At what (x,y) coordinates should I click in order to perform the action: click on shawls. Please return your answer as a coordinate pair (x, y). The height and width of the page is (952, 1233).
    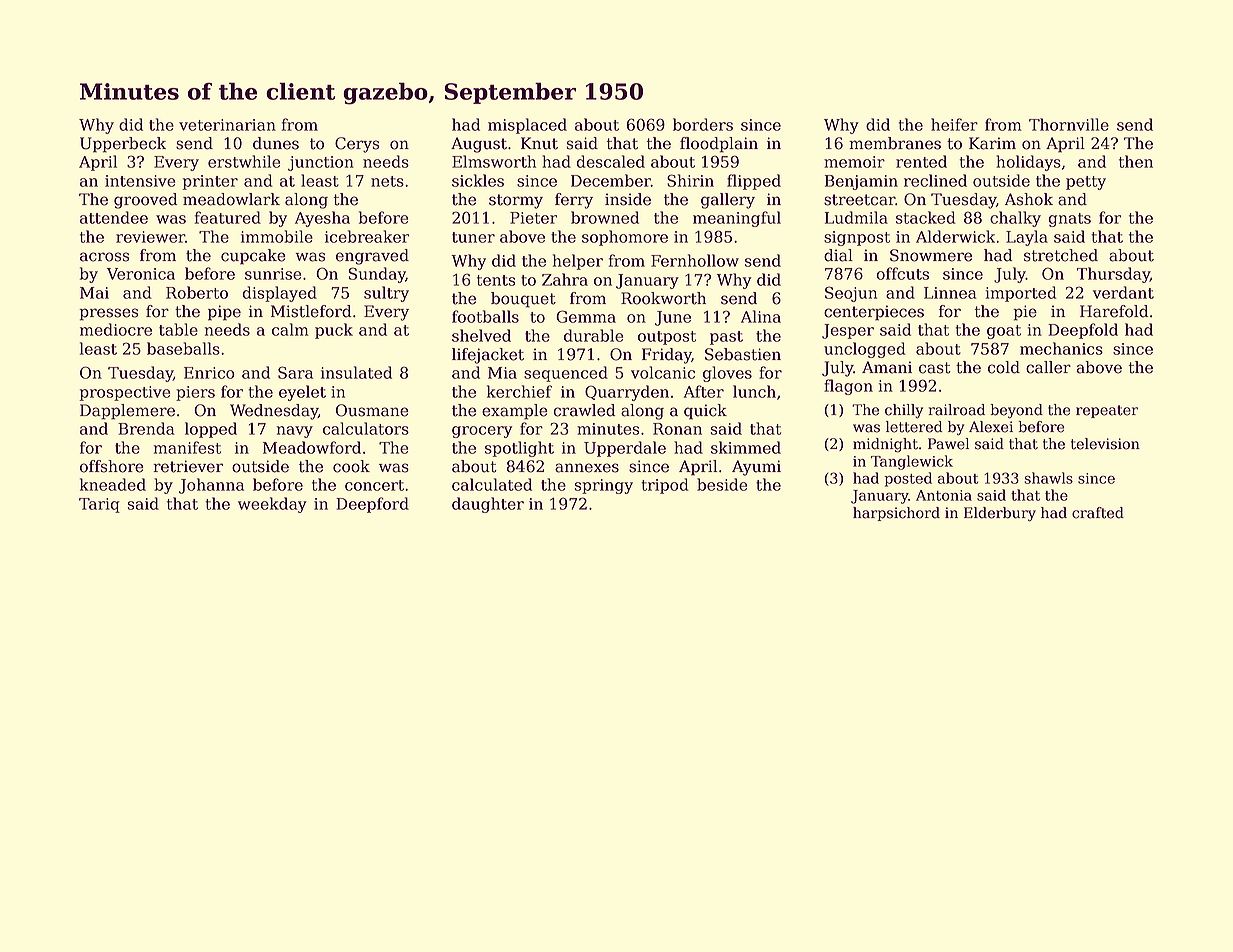
    Looking at the image, I should click on (1048, 478).
